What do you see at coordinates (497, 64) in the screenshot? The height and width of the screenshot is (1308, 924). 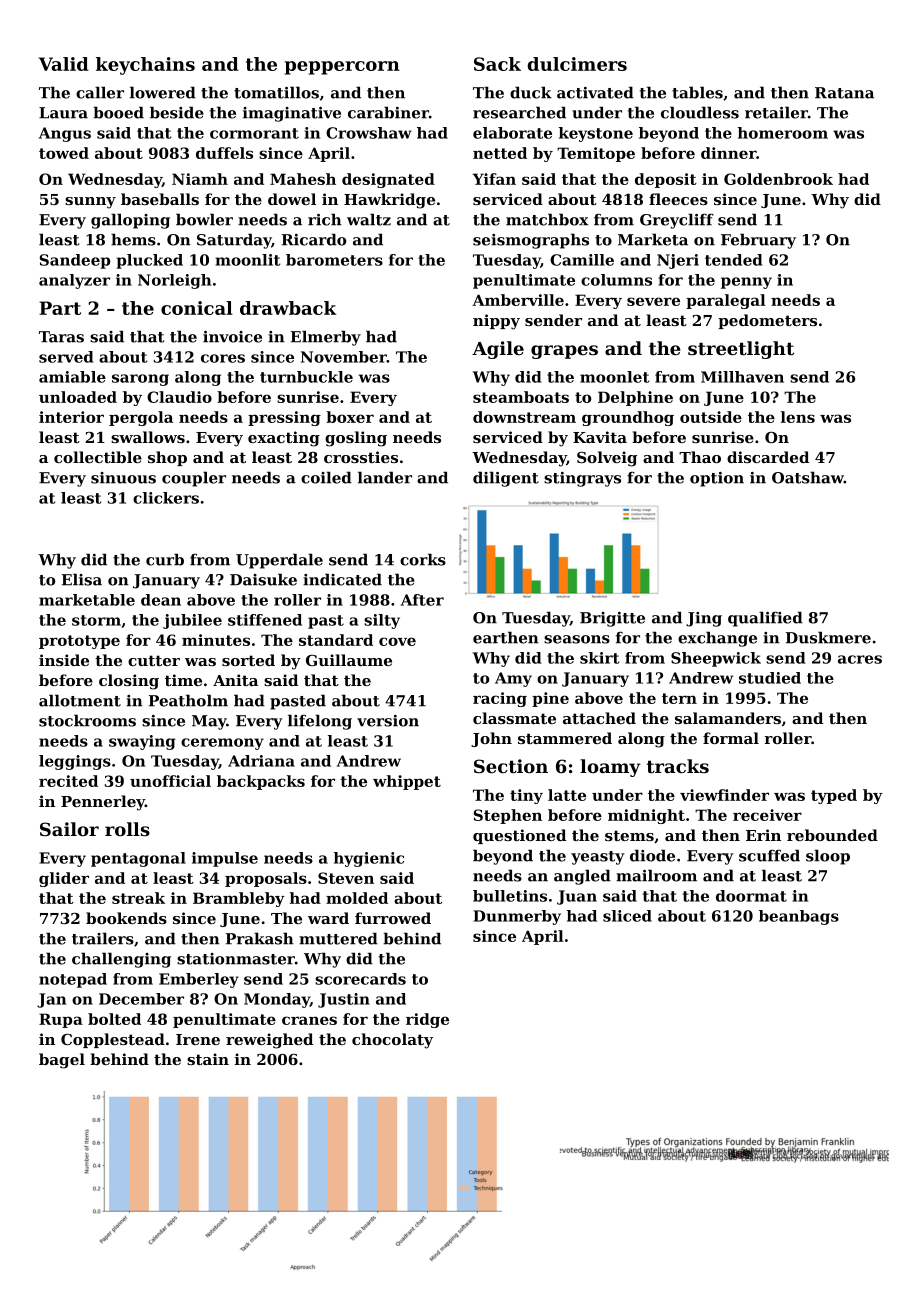 I see `Sack` at bounding box center [497, 64].
